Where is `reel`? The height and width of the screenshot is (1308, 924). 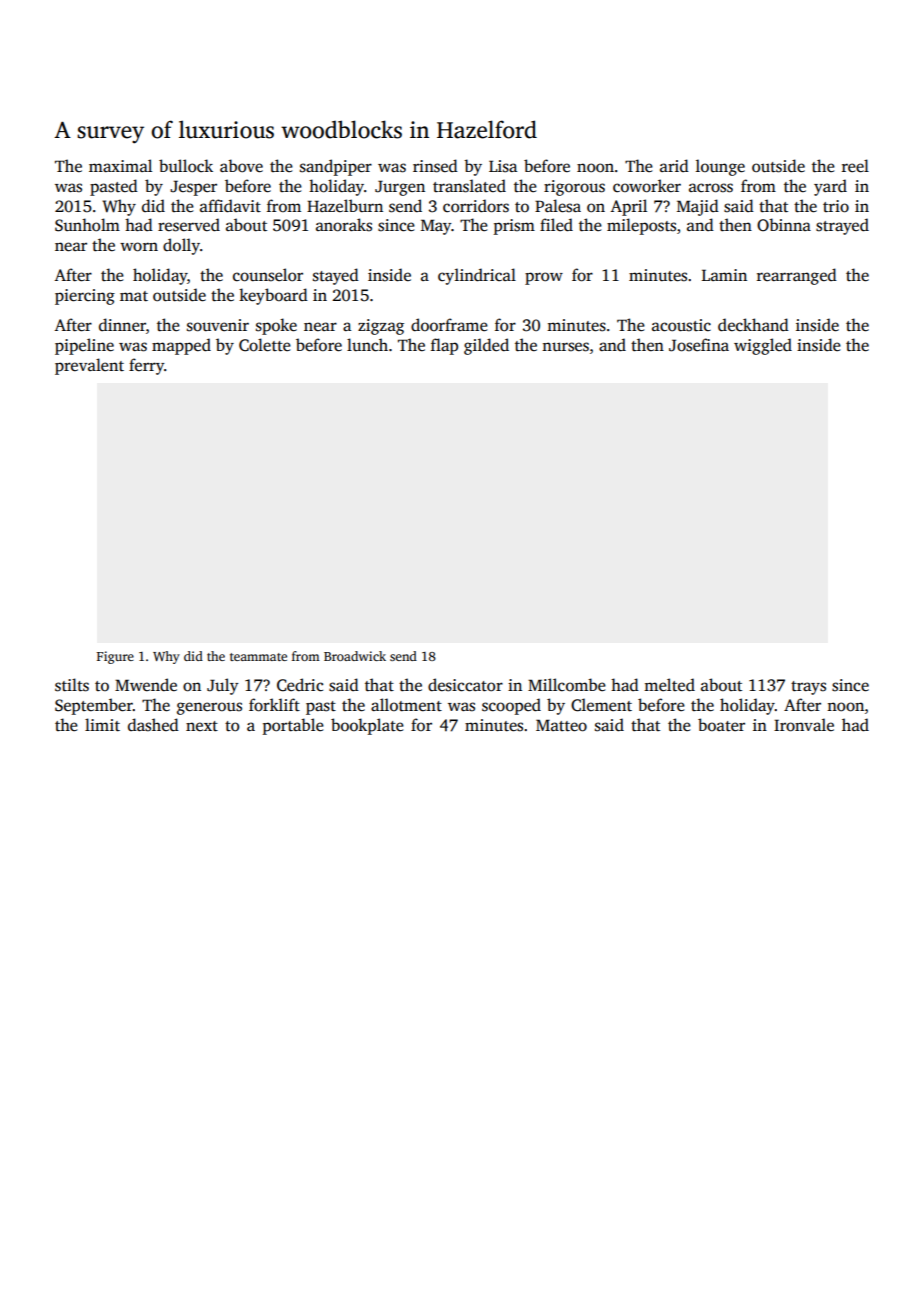 reel is located at coordinates (855, 166).
